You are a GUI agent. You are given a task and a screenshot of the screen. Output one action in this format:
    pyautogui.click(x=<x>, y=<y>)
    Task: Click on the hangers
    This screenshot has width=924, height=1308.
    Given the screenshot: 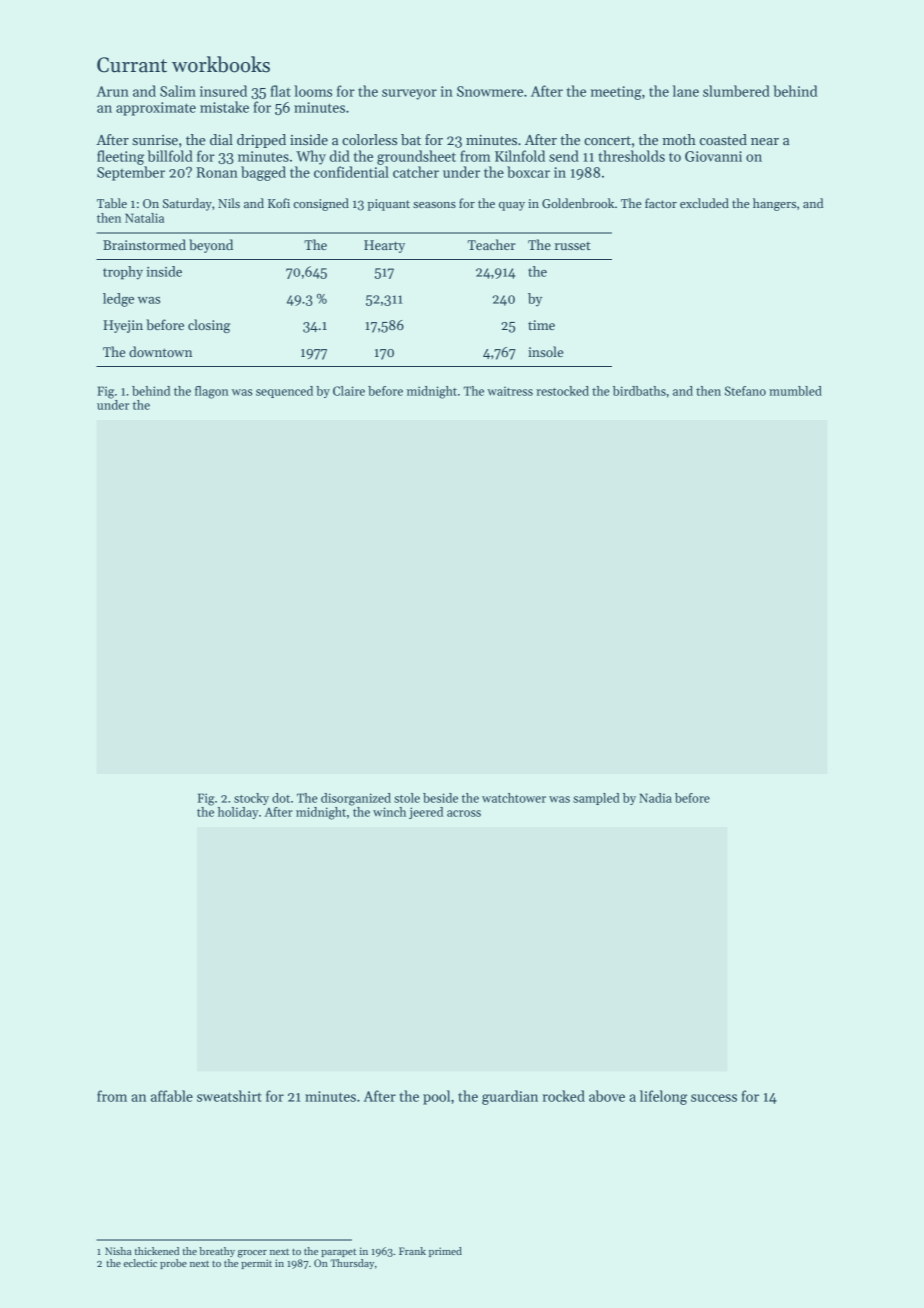 What is the action you would take?
    pyautogui.click(x=774, y=204)
